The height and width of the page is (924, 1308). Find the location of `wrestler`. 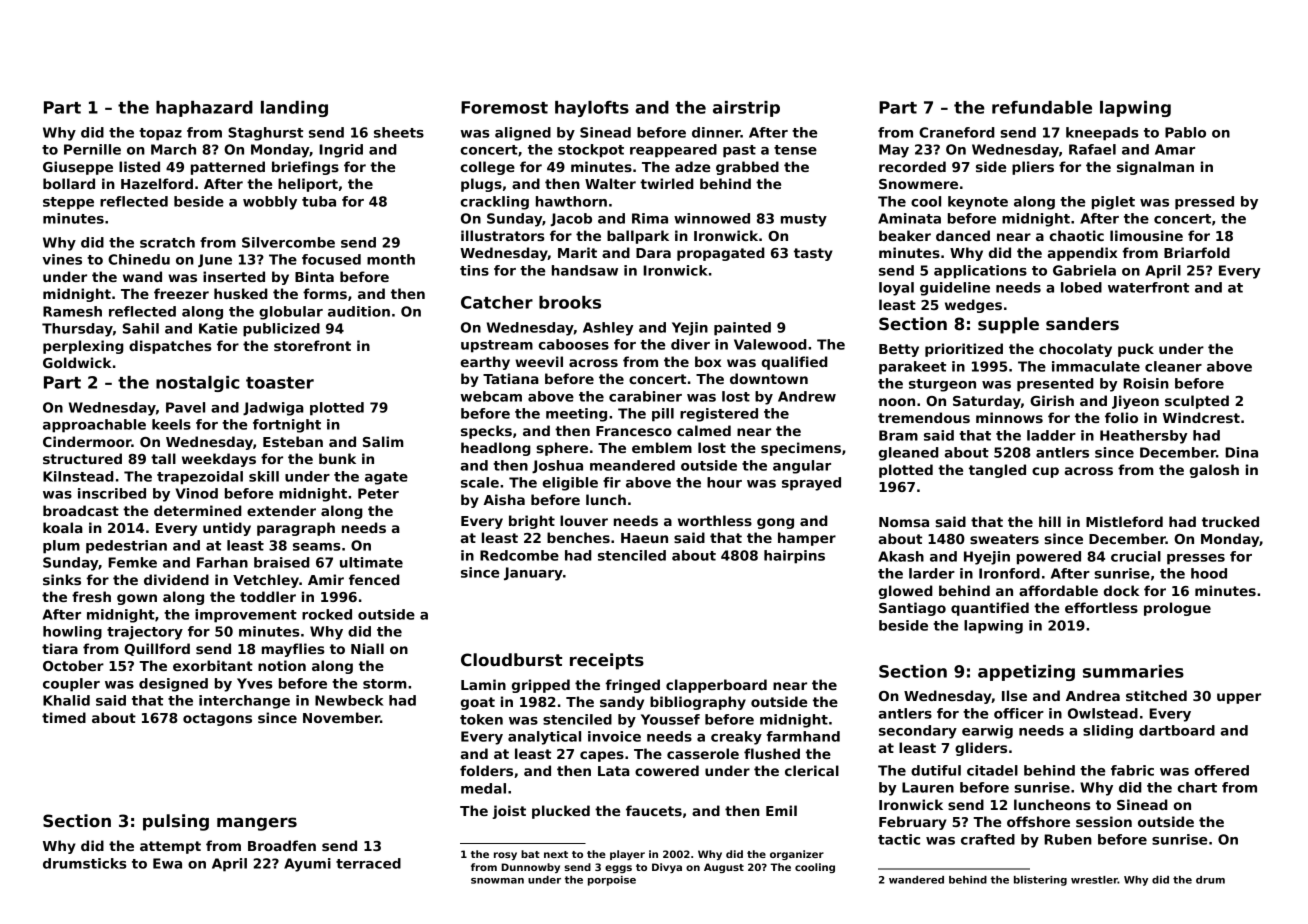

wrestler is located at coordinates (1094, 880).
